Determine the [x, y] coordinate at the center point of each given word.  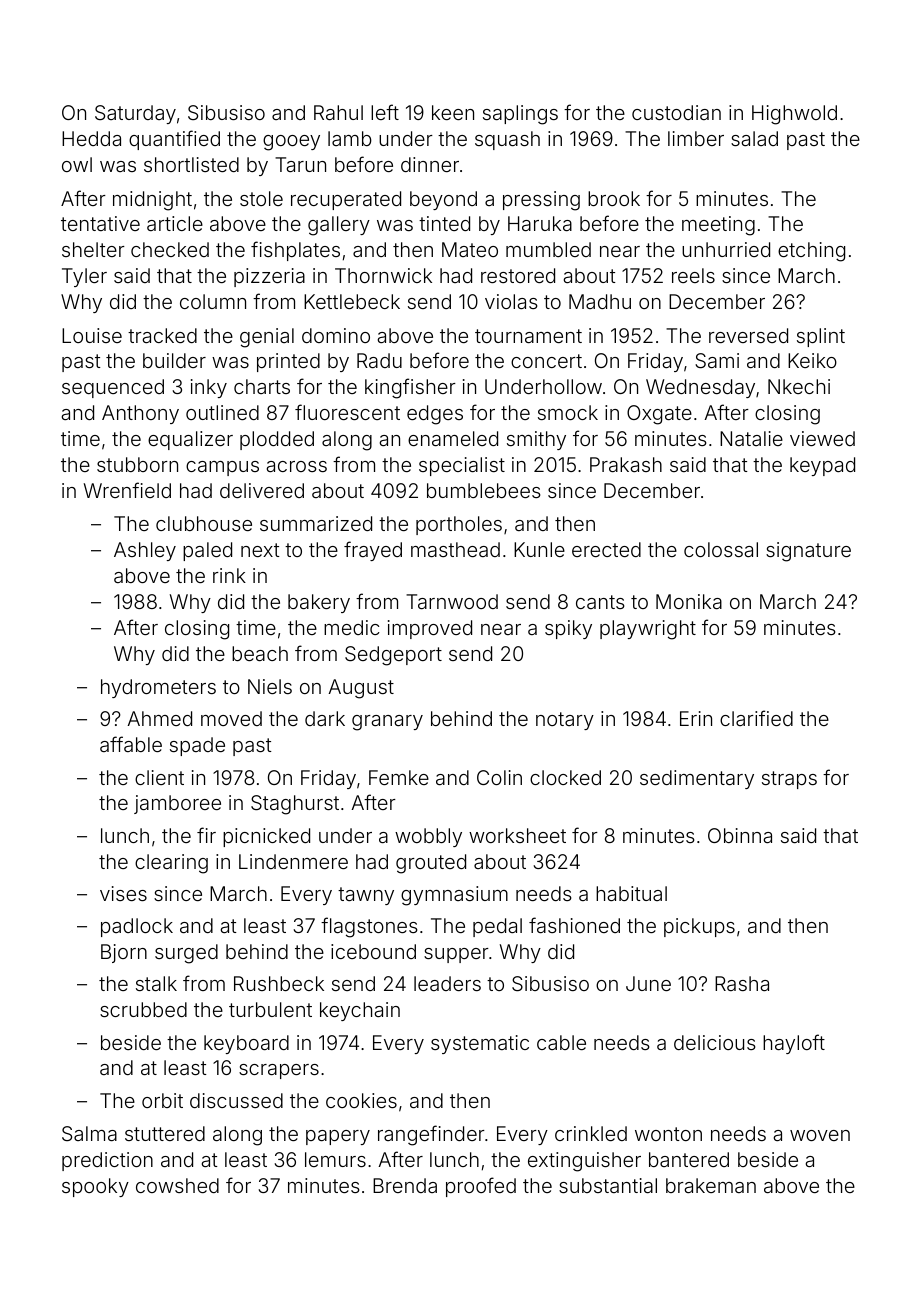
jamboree [177, 804]
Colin [499, 777]
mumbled [548, 249]
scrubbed [143, 1009]
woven [820, 1135]
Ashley [145, 551]
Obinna [740, 835]
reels [693, 275]
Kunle [539, 549]
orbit [162, 1100]
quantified [174, 140]
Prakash [626, 464]
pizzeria [269, 277]
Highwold [794, 115]
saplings [520, 115]
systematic [480, 1044]
